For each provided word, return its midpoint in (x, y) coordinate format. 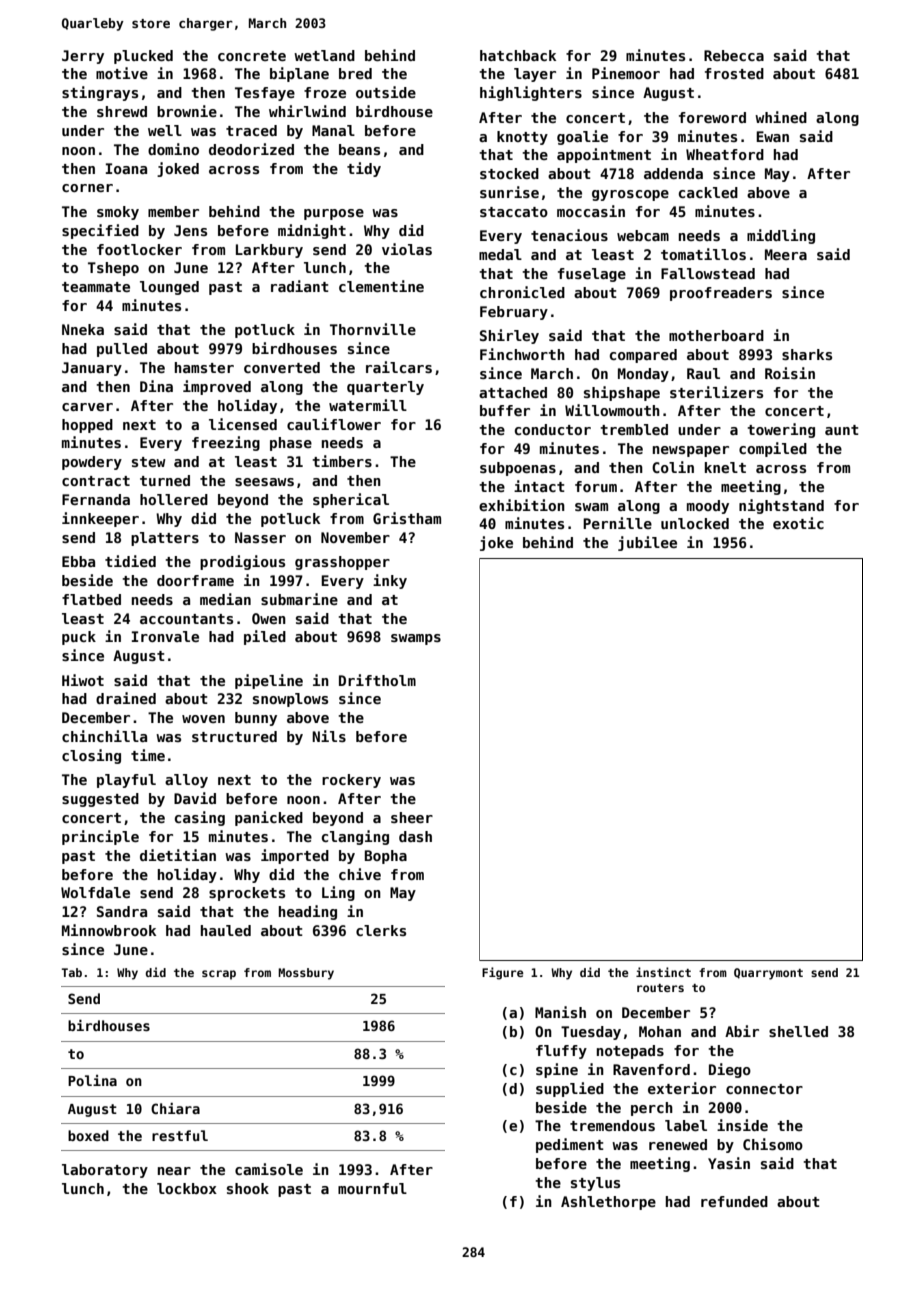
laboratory (105, 1171)
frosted (734, 73)
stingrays (100, 93)
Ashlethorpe (608, 1203)
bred (355, 73)
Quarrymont (768, 974)
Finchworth (522, 354)
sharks (807, 354)
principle (100, 837)
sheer (412, 817)
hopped (87, 426)
